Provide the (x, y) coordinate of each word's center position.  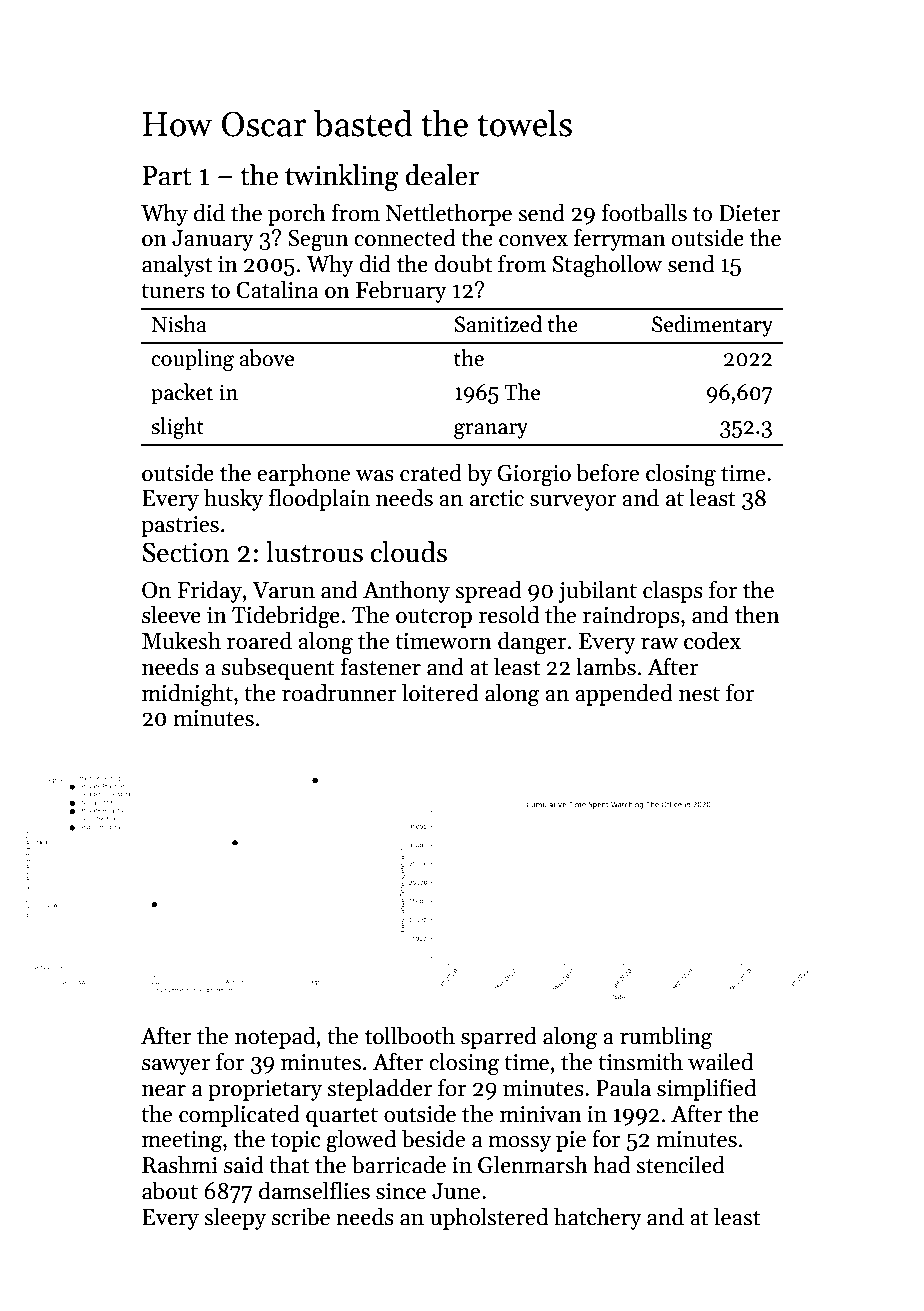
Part (167, 176)
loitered (440, 692)
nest (699, 694)
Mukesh (181, 640)
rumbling (666, 1038)
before (607, 472)
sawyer (176, 1067)
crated (431, 472)
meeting (182, 1142)
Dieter (750, 213)
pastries (180, 526)
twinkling (342, 178)
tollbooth (410, 1035)
